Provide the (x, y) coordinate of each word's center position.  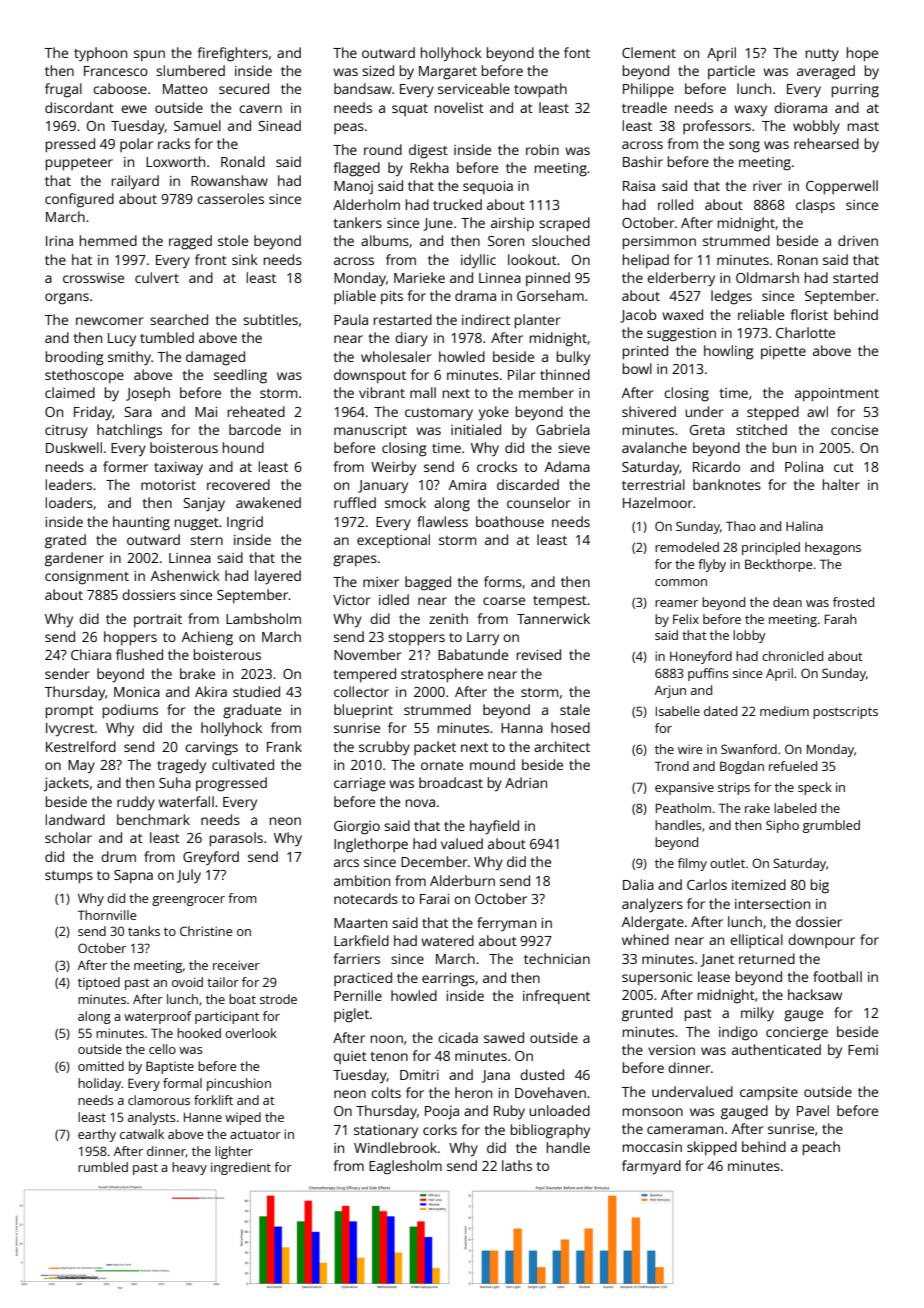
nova (420, 803)
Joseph (148, 394)
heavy (189, 1168)
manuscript (370, 432)
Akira (211, 691)
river (767, 186)
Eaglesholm (405, 1167)
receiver (236, 965)
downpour (821, 941)
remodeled (687, 547)
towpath (540, 90)
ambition (362, 880)
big (820, 886)
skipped (712, 1148)
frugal (63, 90)
